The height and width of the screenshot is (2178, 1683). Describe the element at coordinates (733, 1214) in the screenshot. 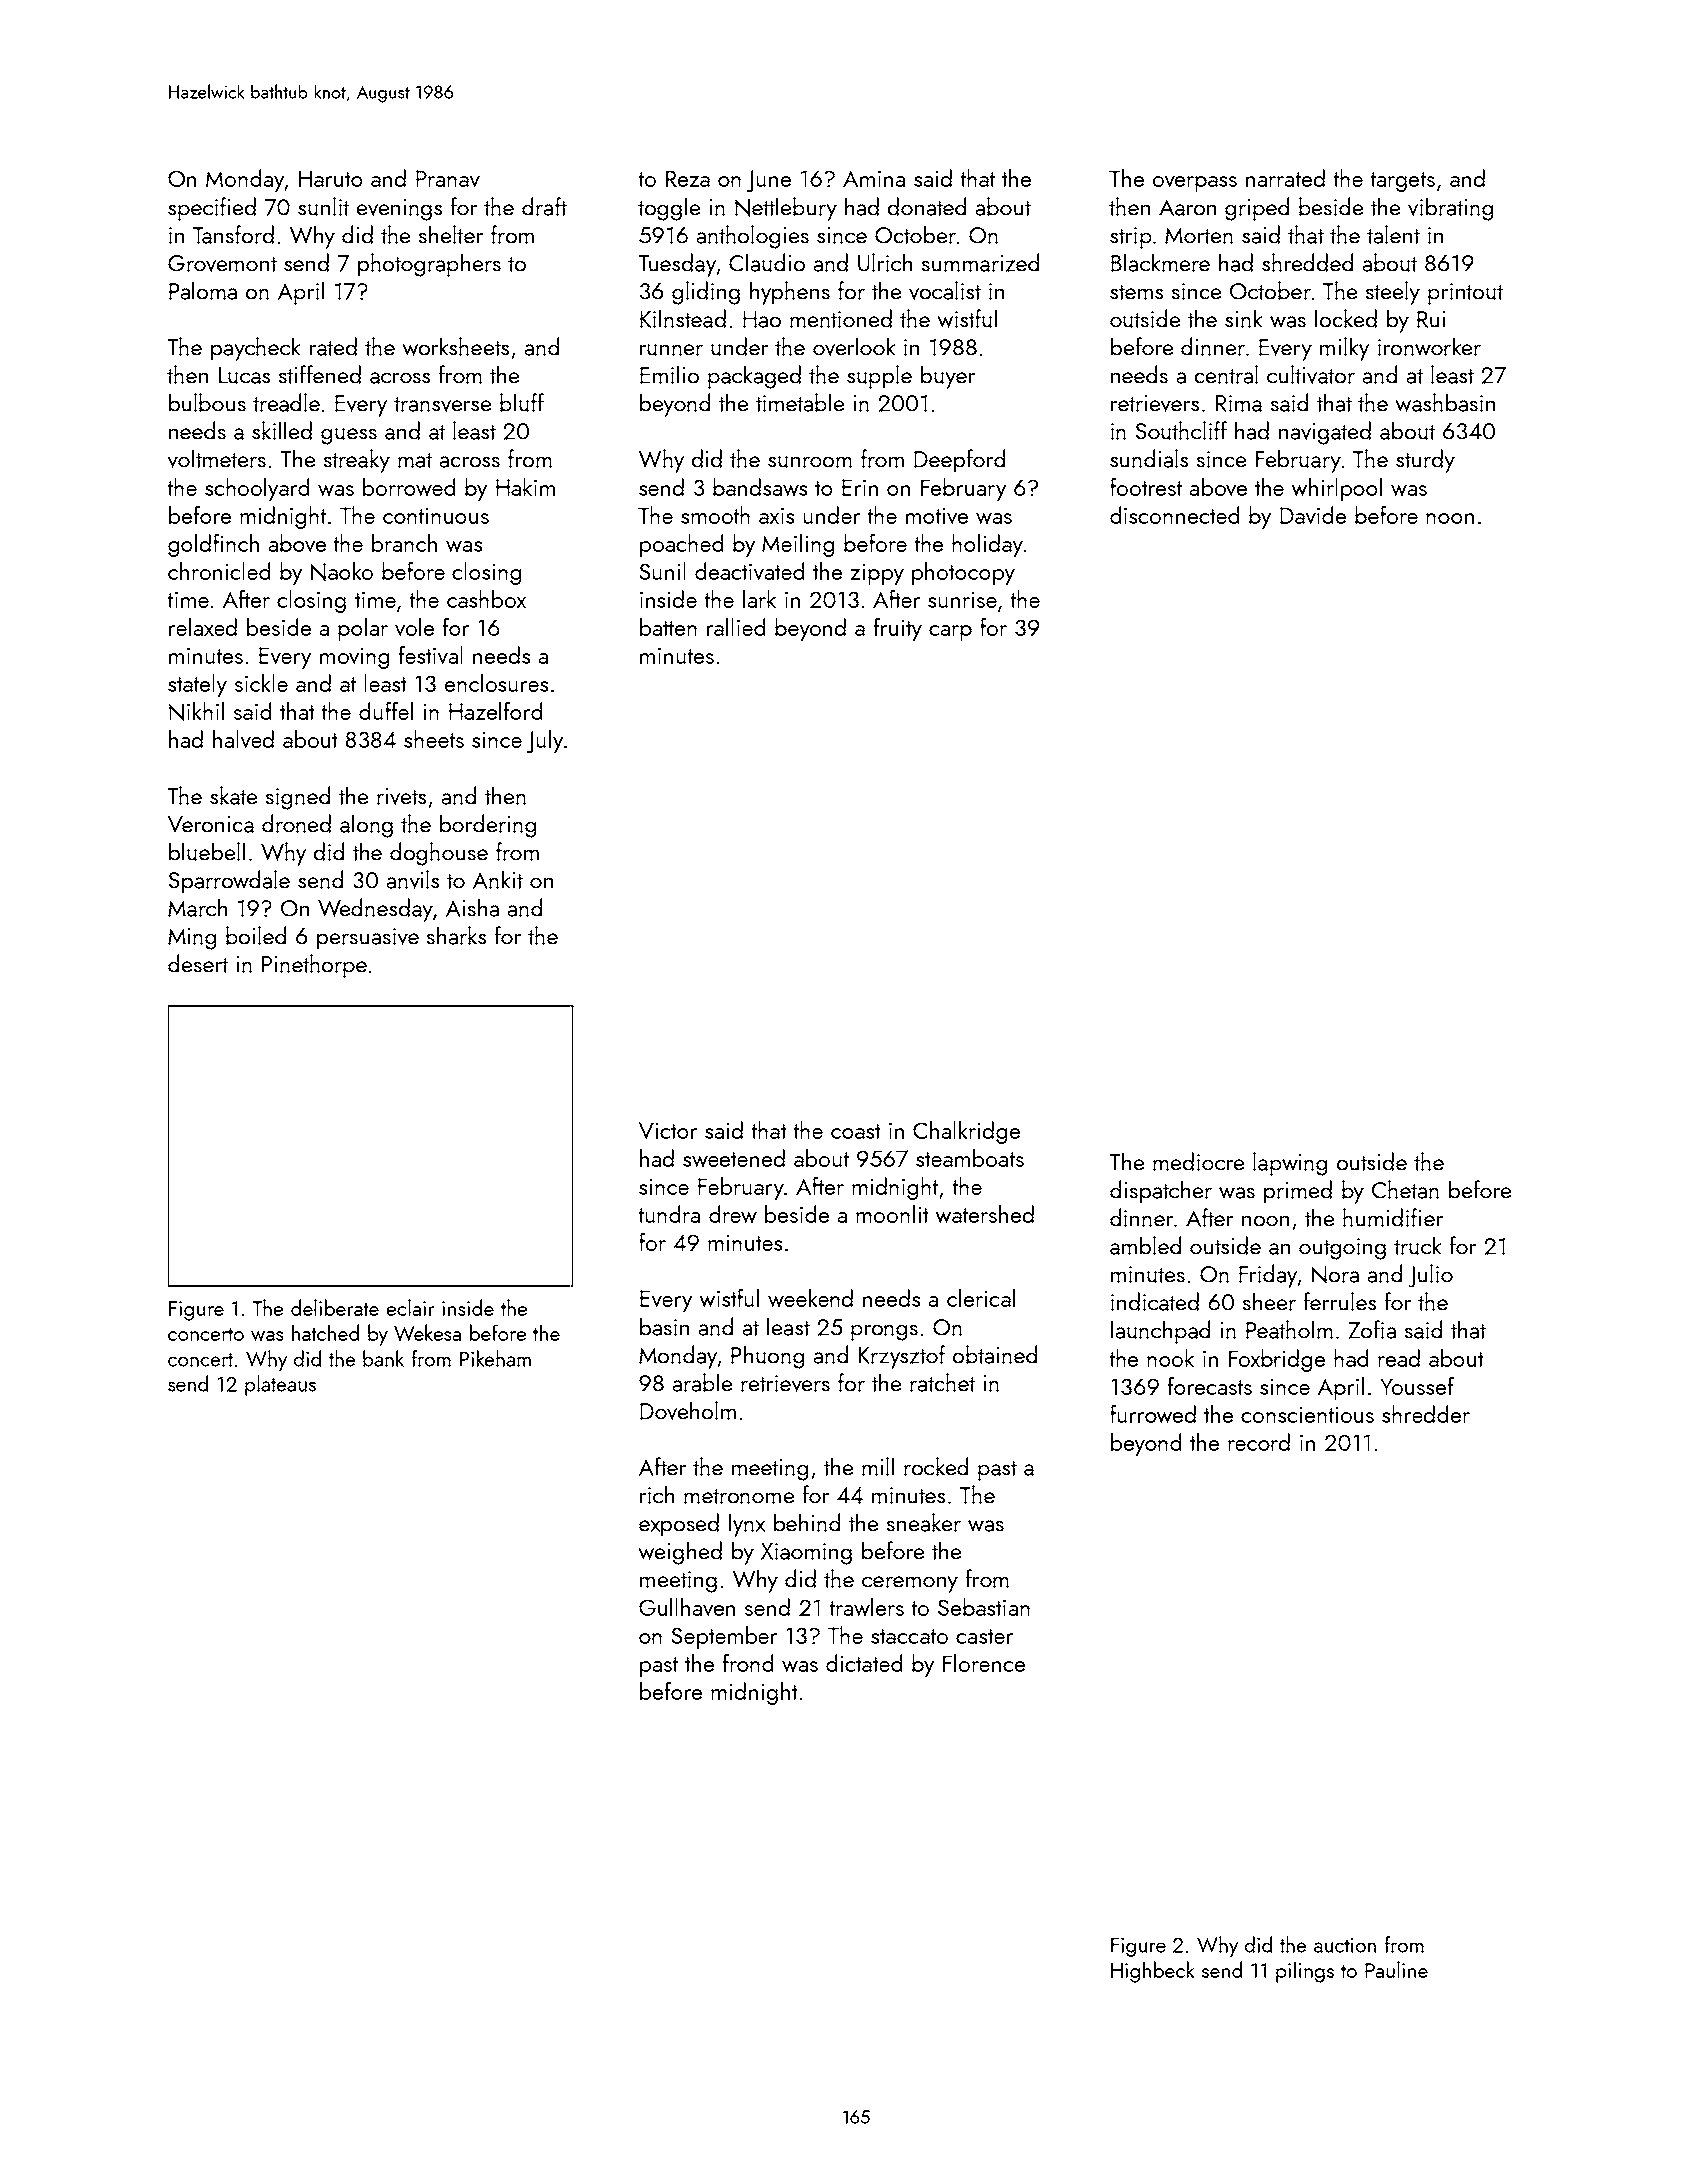

I see `drew` at that location.
